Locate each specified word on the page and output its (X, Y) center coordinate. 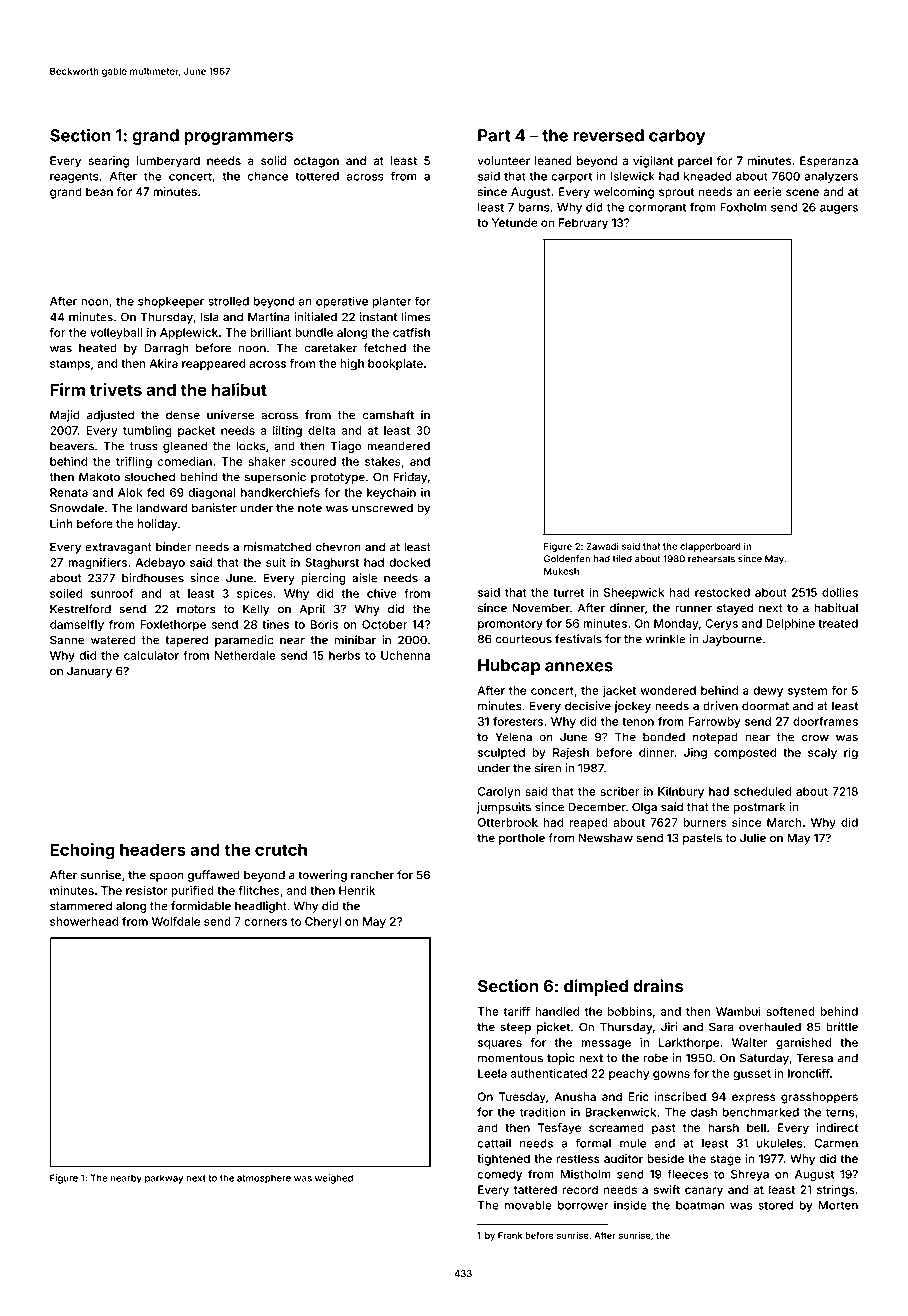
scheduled (762, 791)
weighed (334, 1179)
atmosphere (264, 1179)
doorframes (825, 721)
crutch (281, 849)
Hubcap (509, 667)
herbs (344, 655)
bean (99, 191)
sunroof (112, 593)
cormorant (657, 207)
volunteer (504, 160)
